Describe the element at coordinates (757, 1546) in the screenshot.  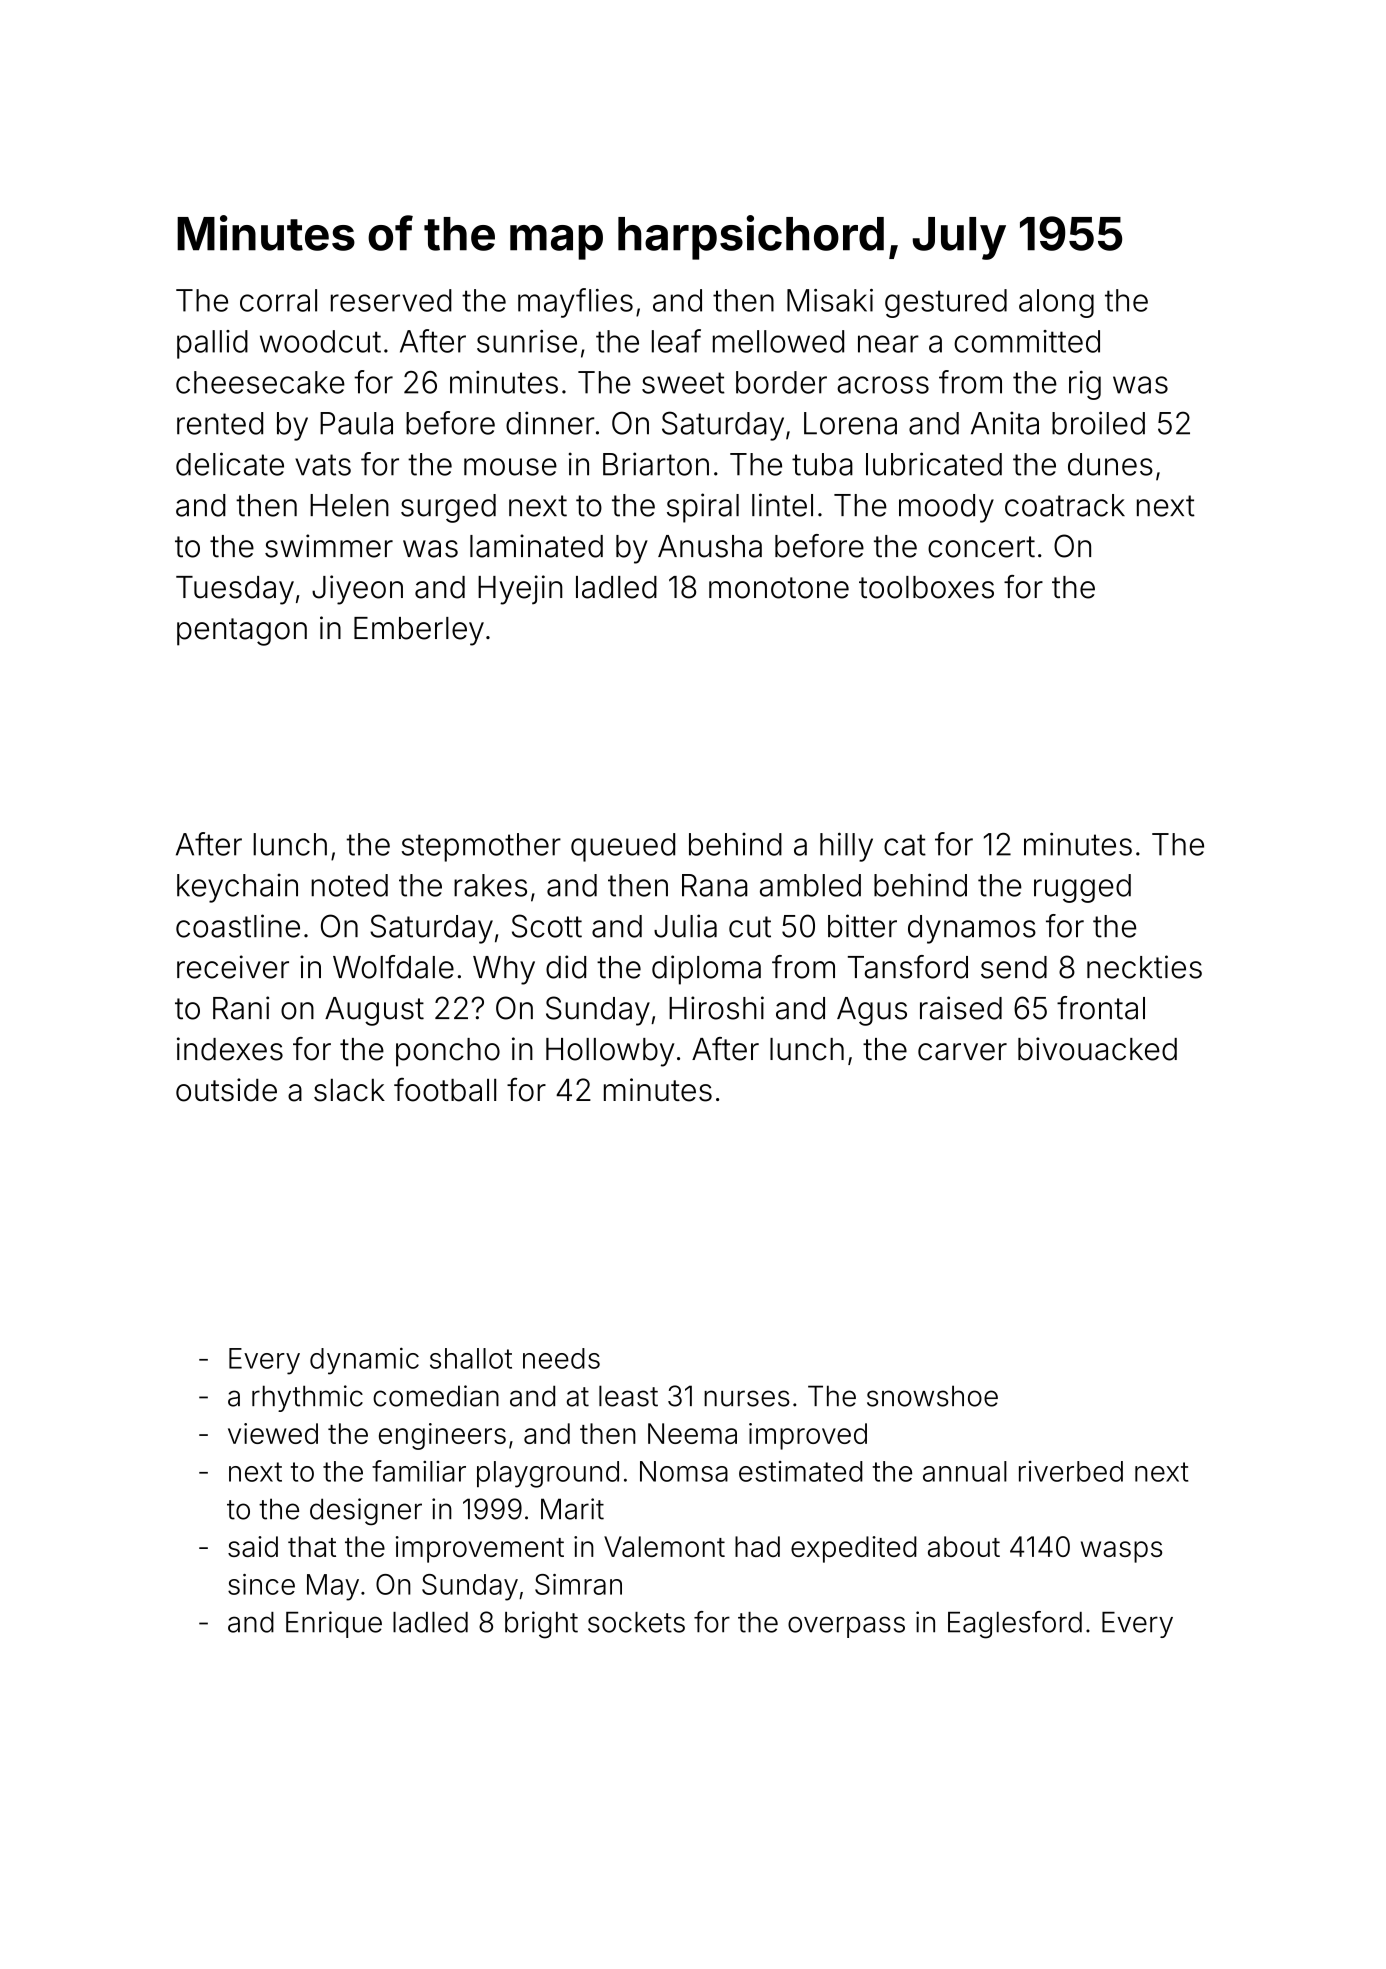
I see `had` at that location.
